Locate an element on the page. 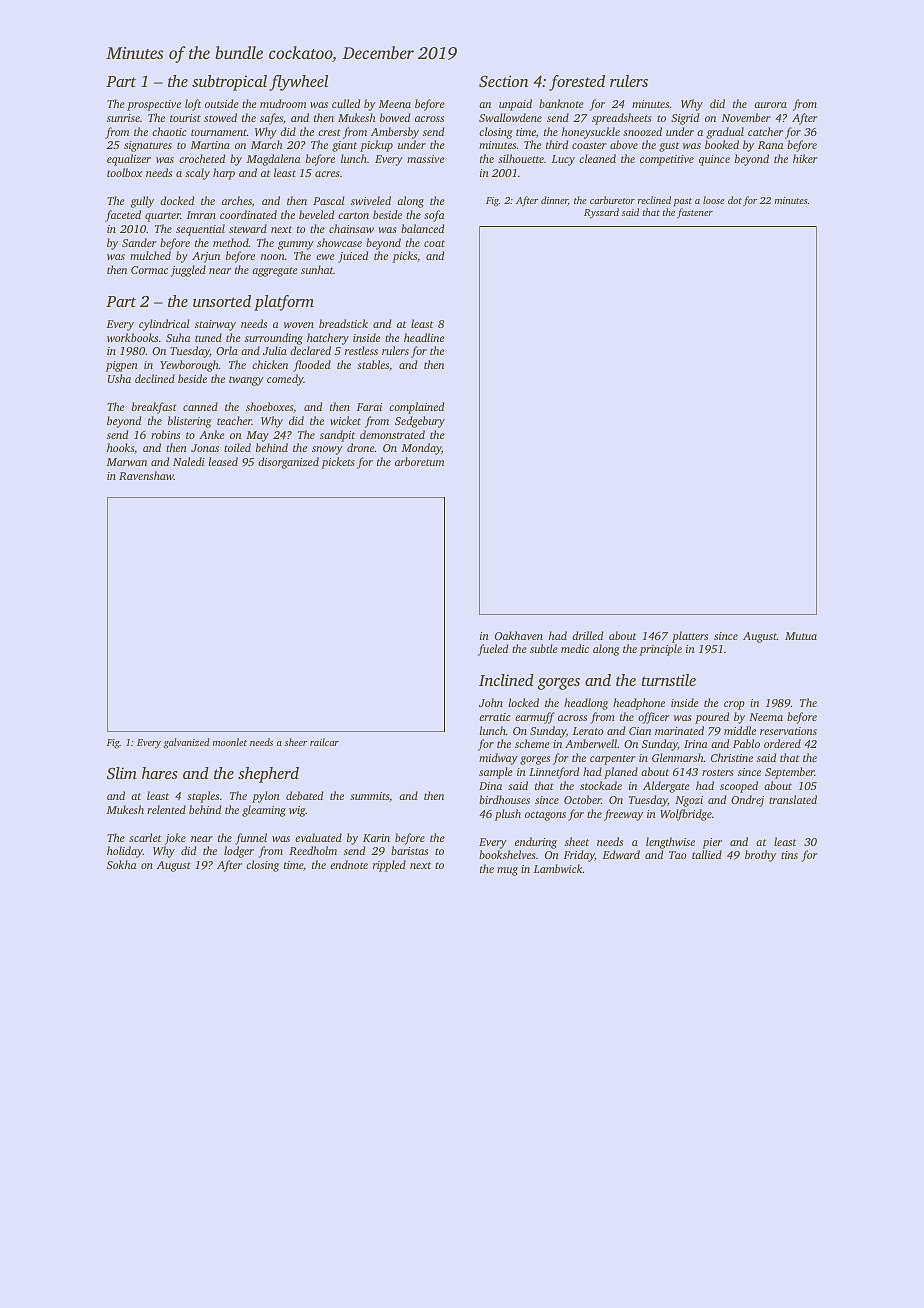 This image has height=1308, width=924. Mutua is located at coordinates (801, 636).
